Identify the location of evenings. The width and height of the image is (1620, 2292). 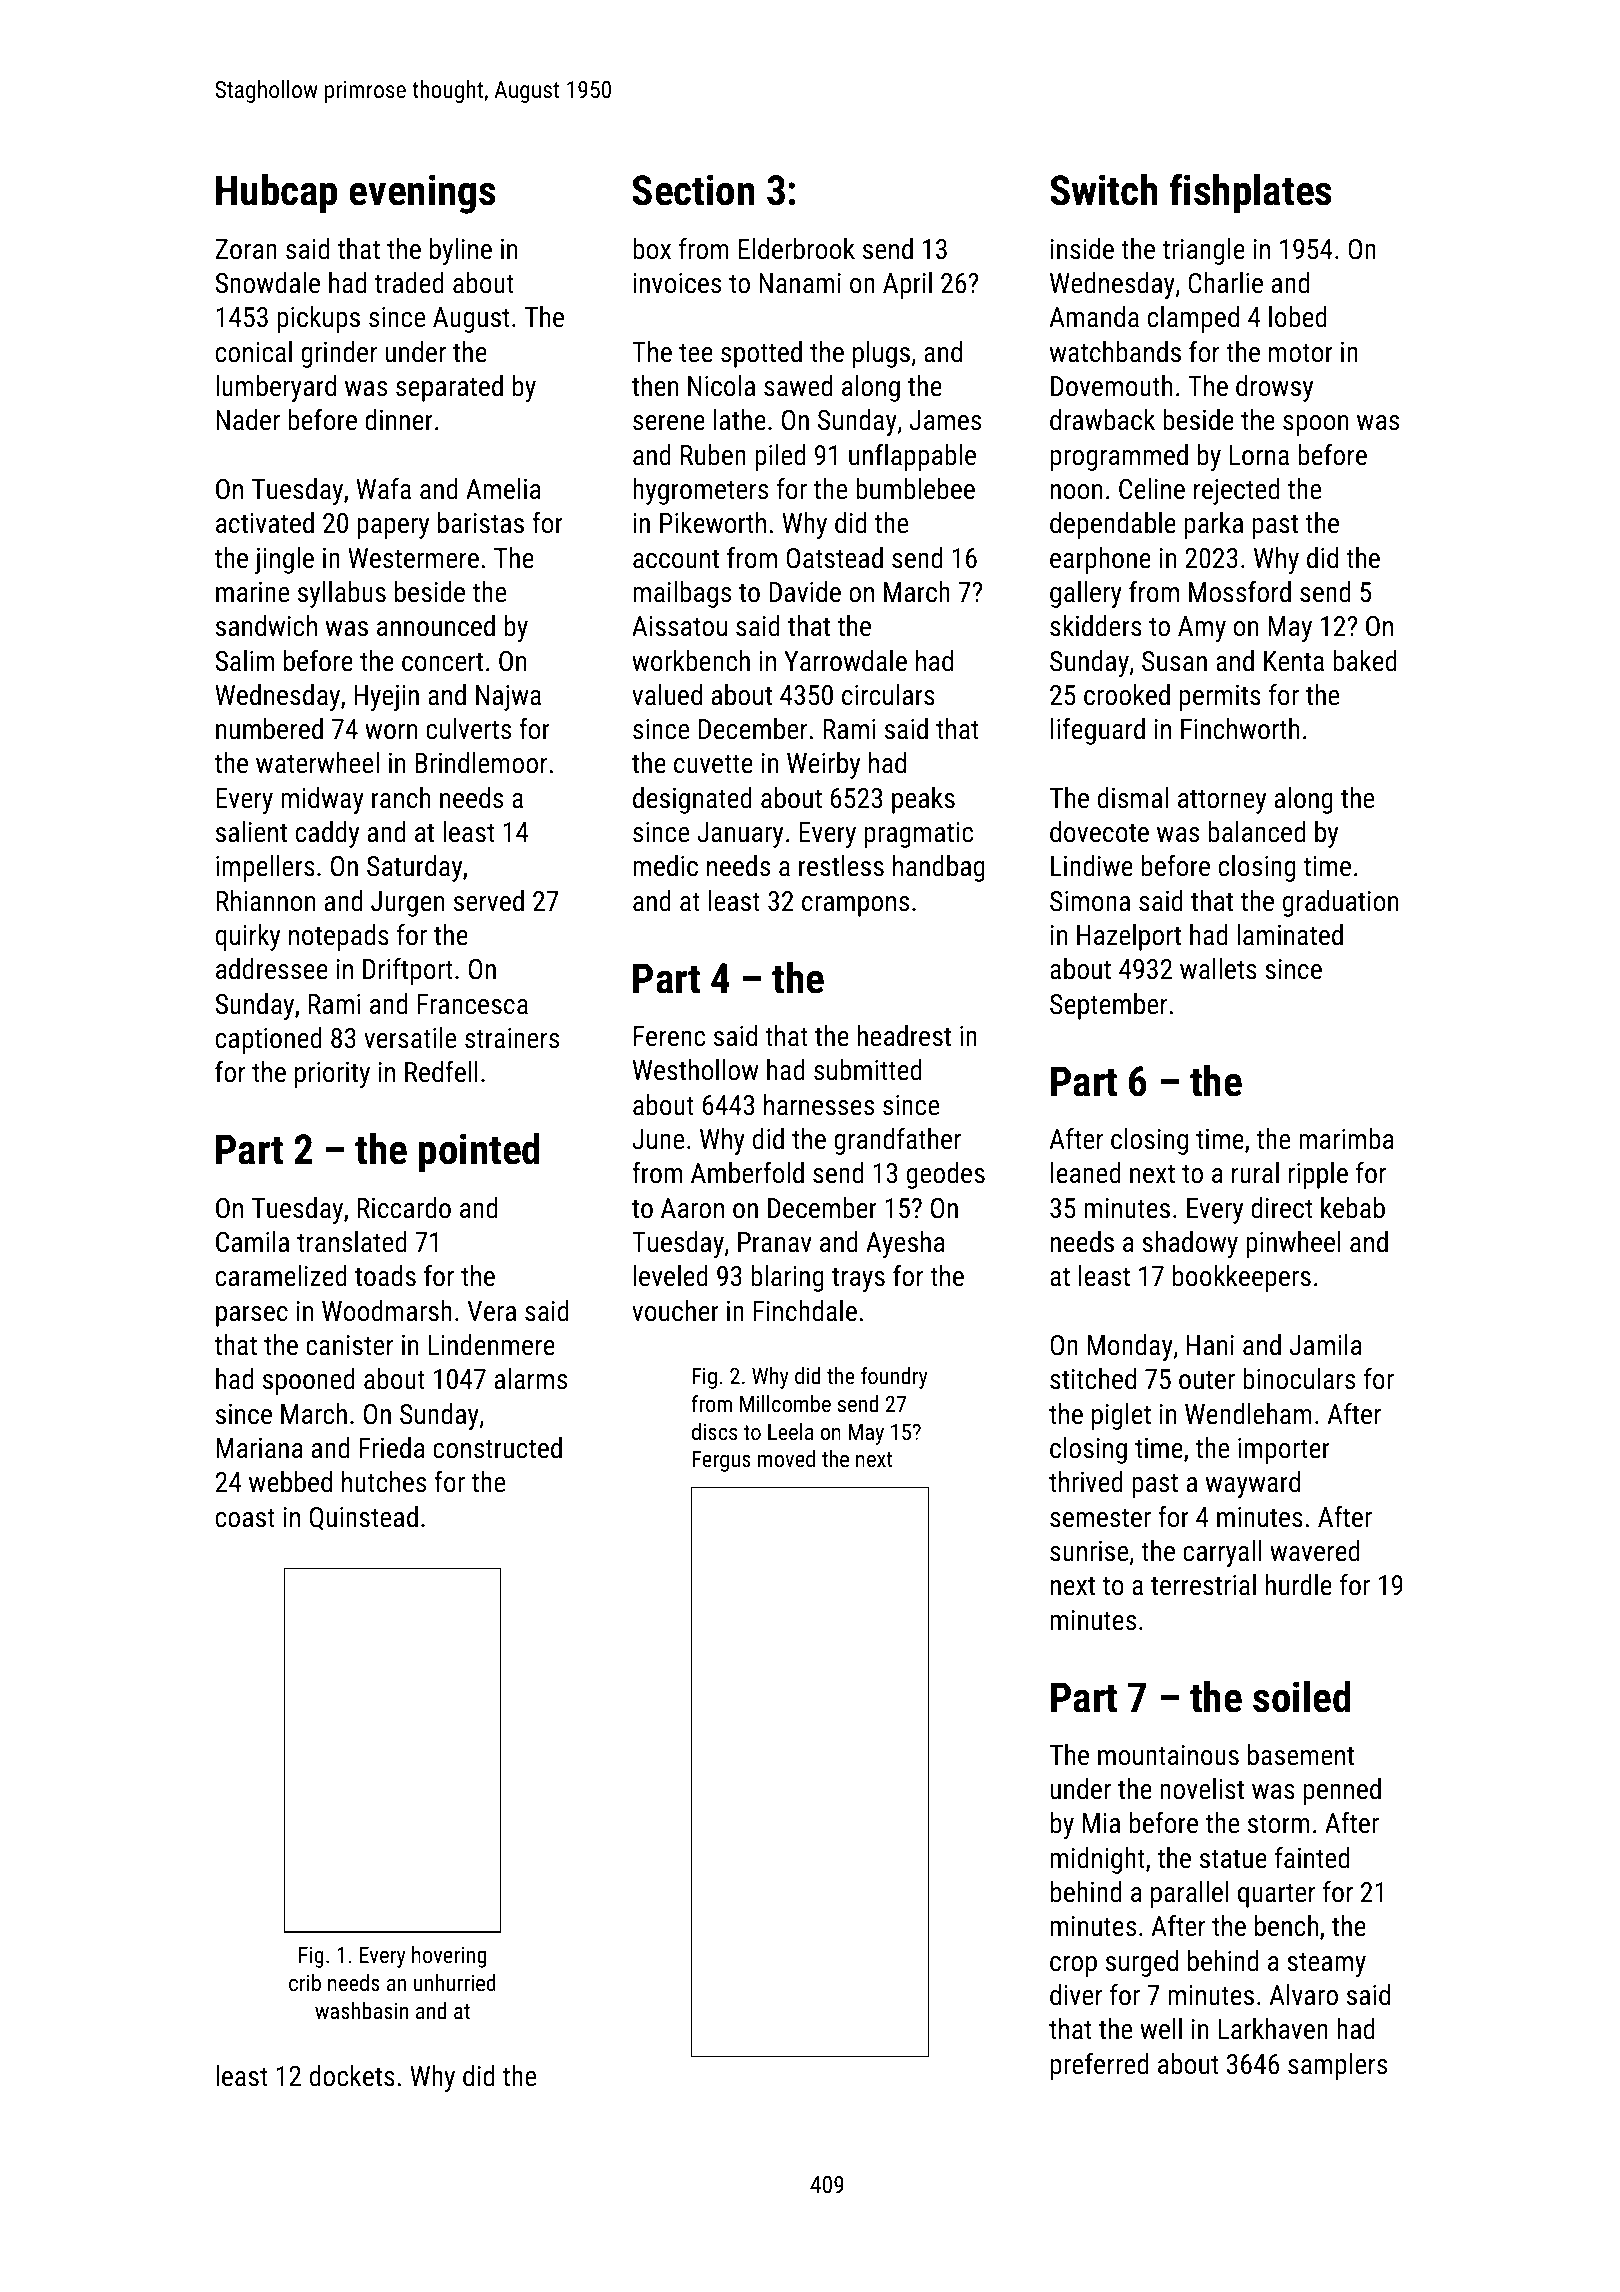
(422, 194).
